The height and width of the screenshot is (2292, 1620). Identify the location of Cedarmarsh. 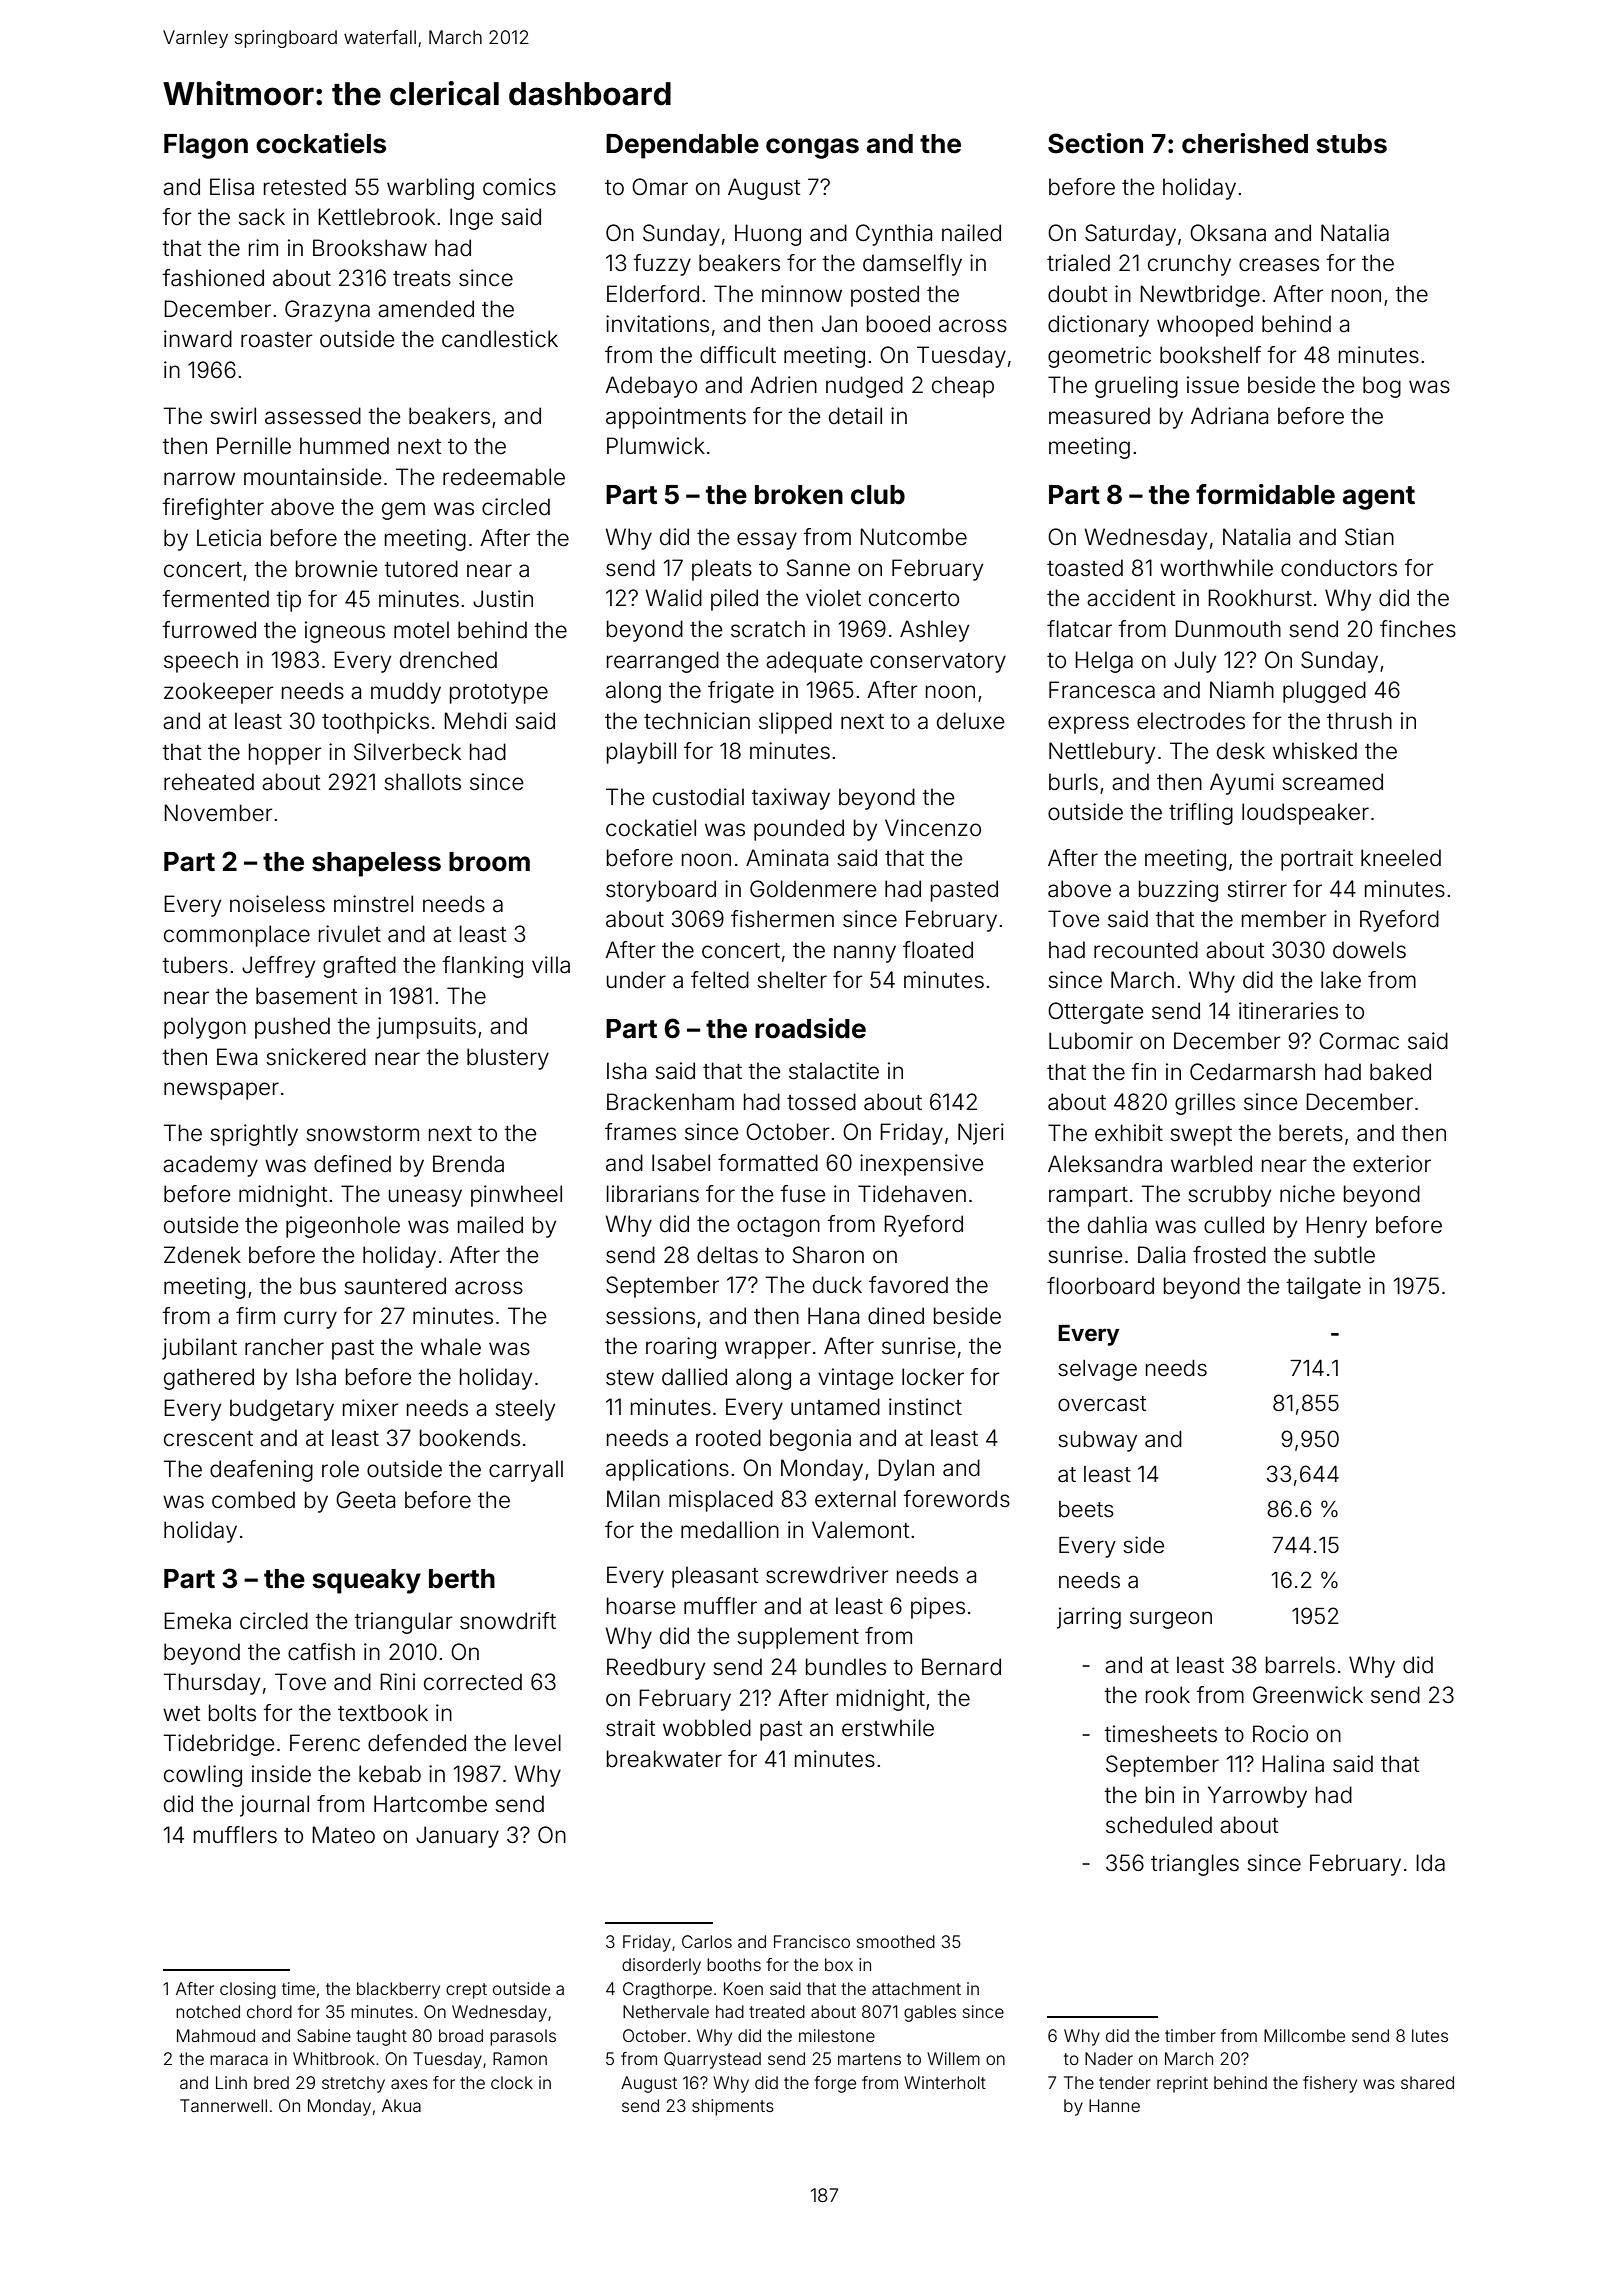
(1252, 1072).
